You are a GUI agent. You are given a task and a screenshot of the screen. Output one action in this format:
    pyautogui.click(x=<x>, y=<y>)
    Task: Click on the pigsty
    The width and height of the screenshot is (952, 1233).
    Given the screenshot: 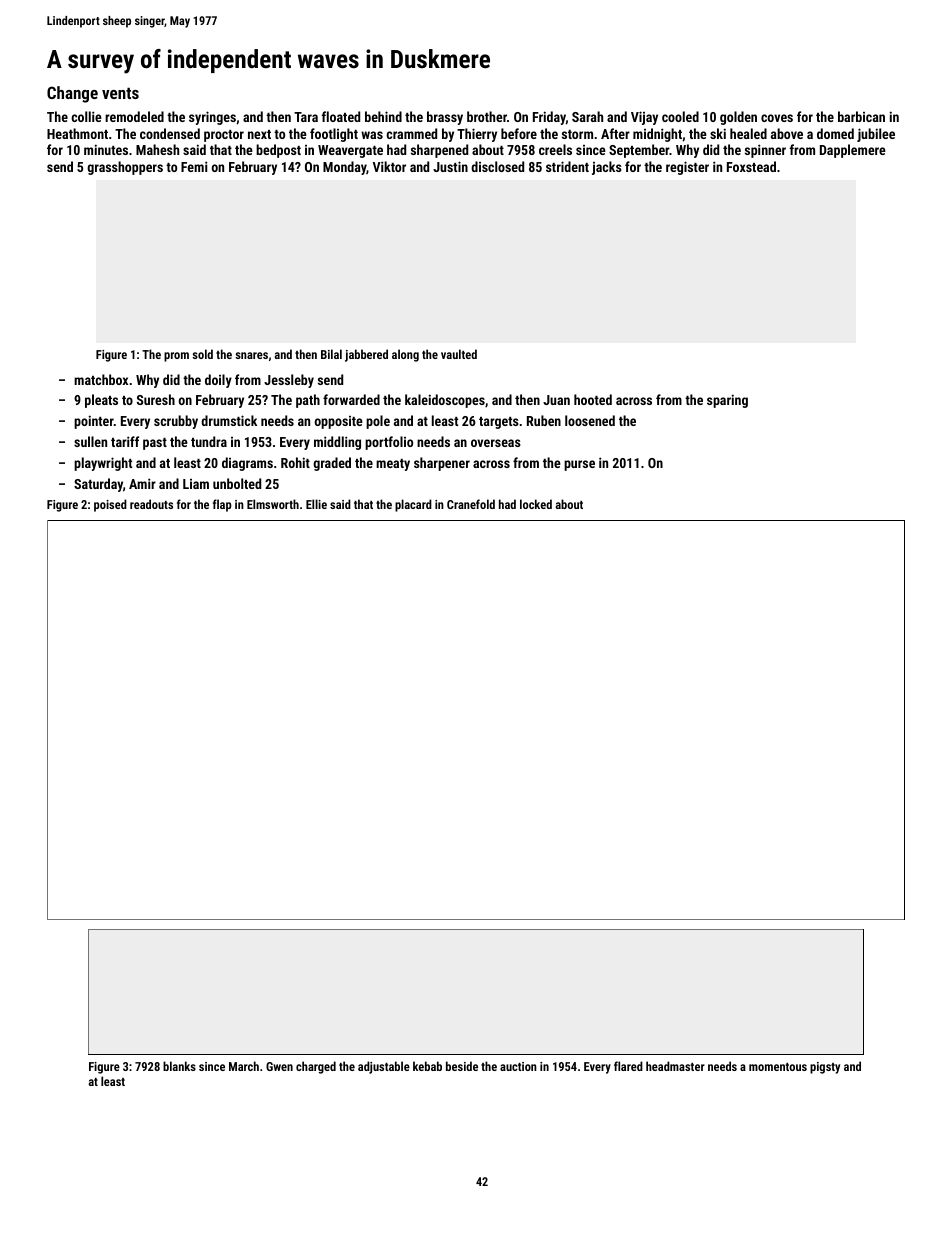 What is the action you would take?
    pyautogui.click(x=825, y=1068)
